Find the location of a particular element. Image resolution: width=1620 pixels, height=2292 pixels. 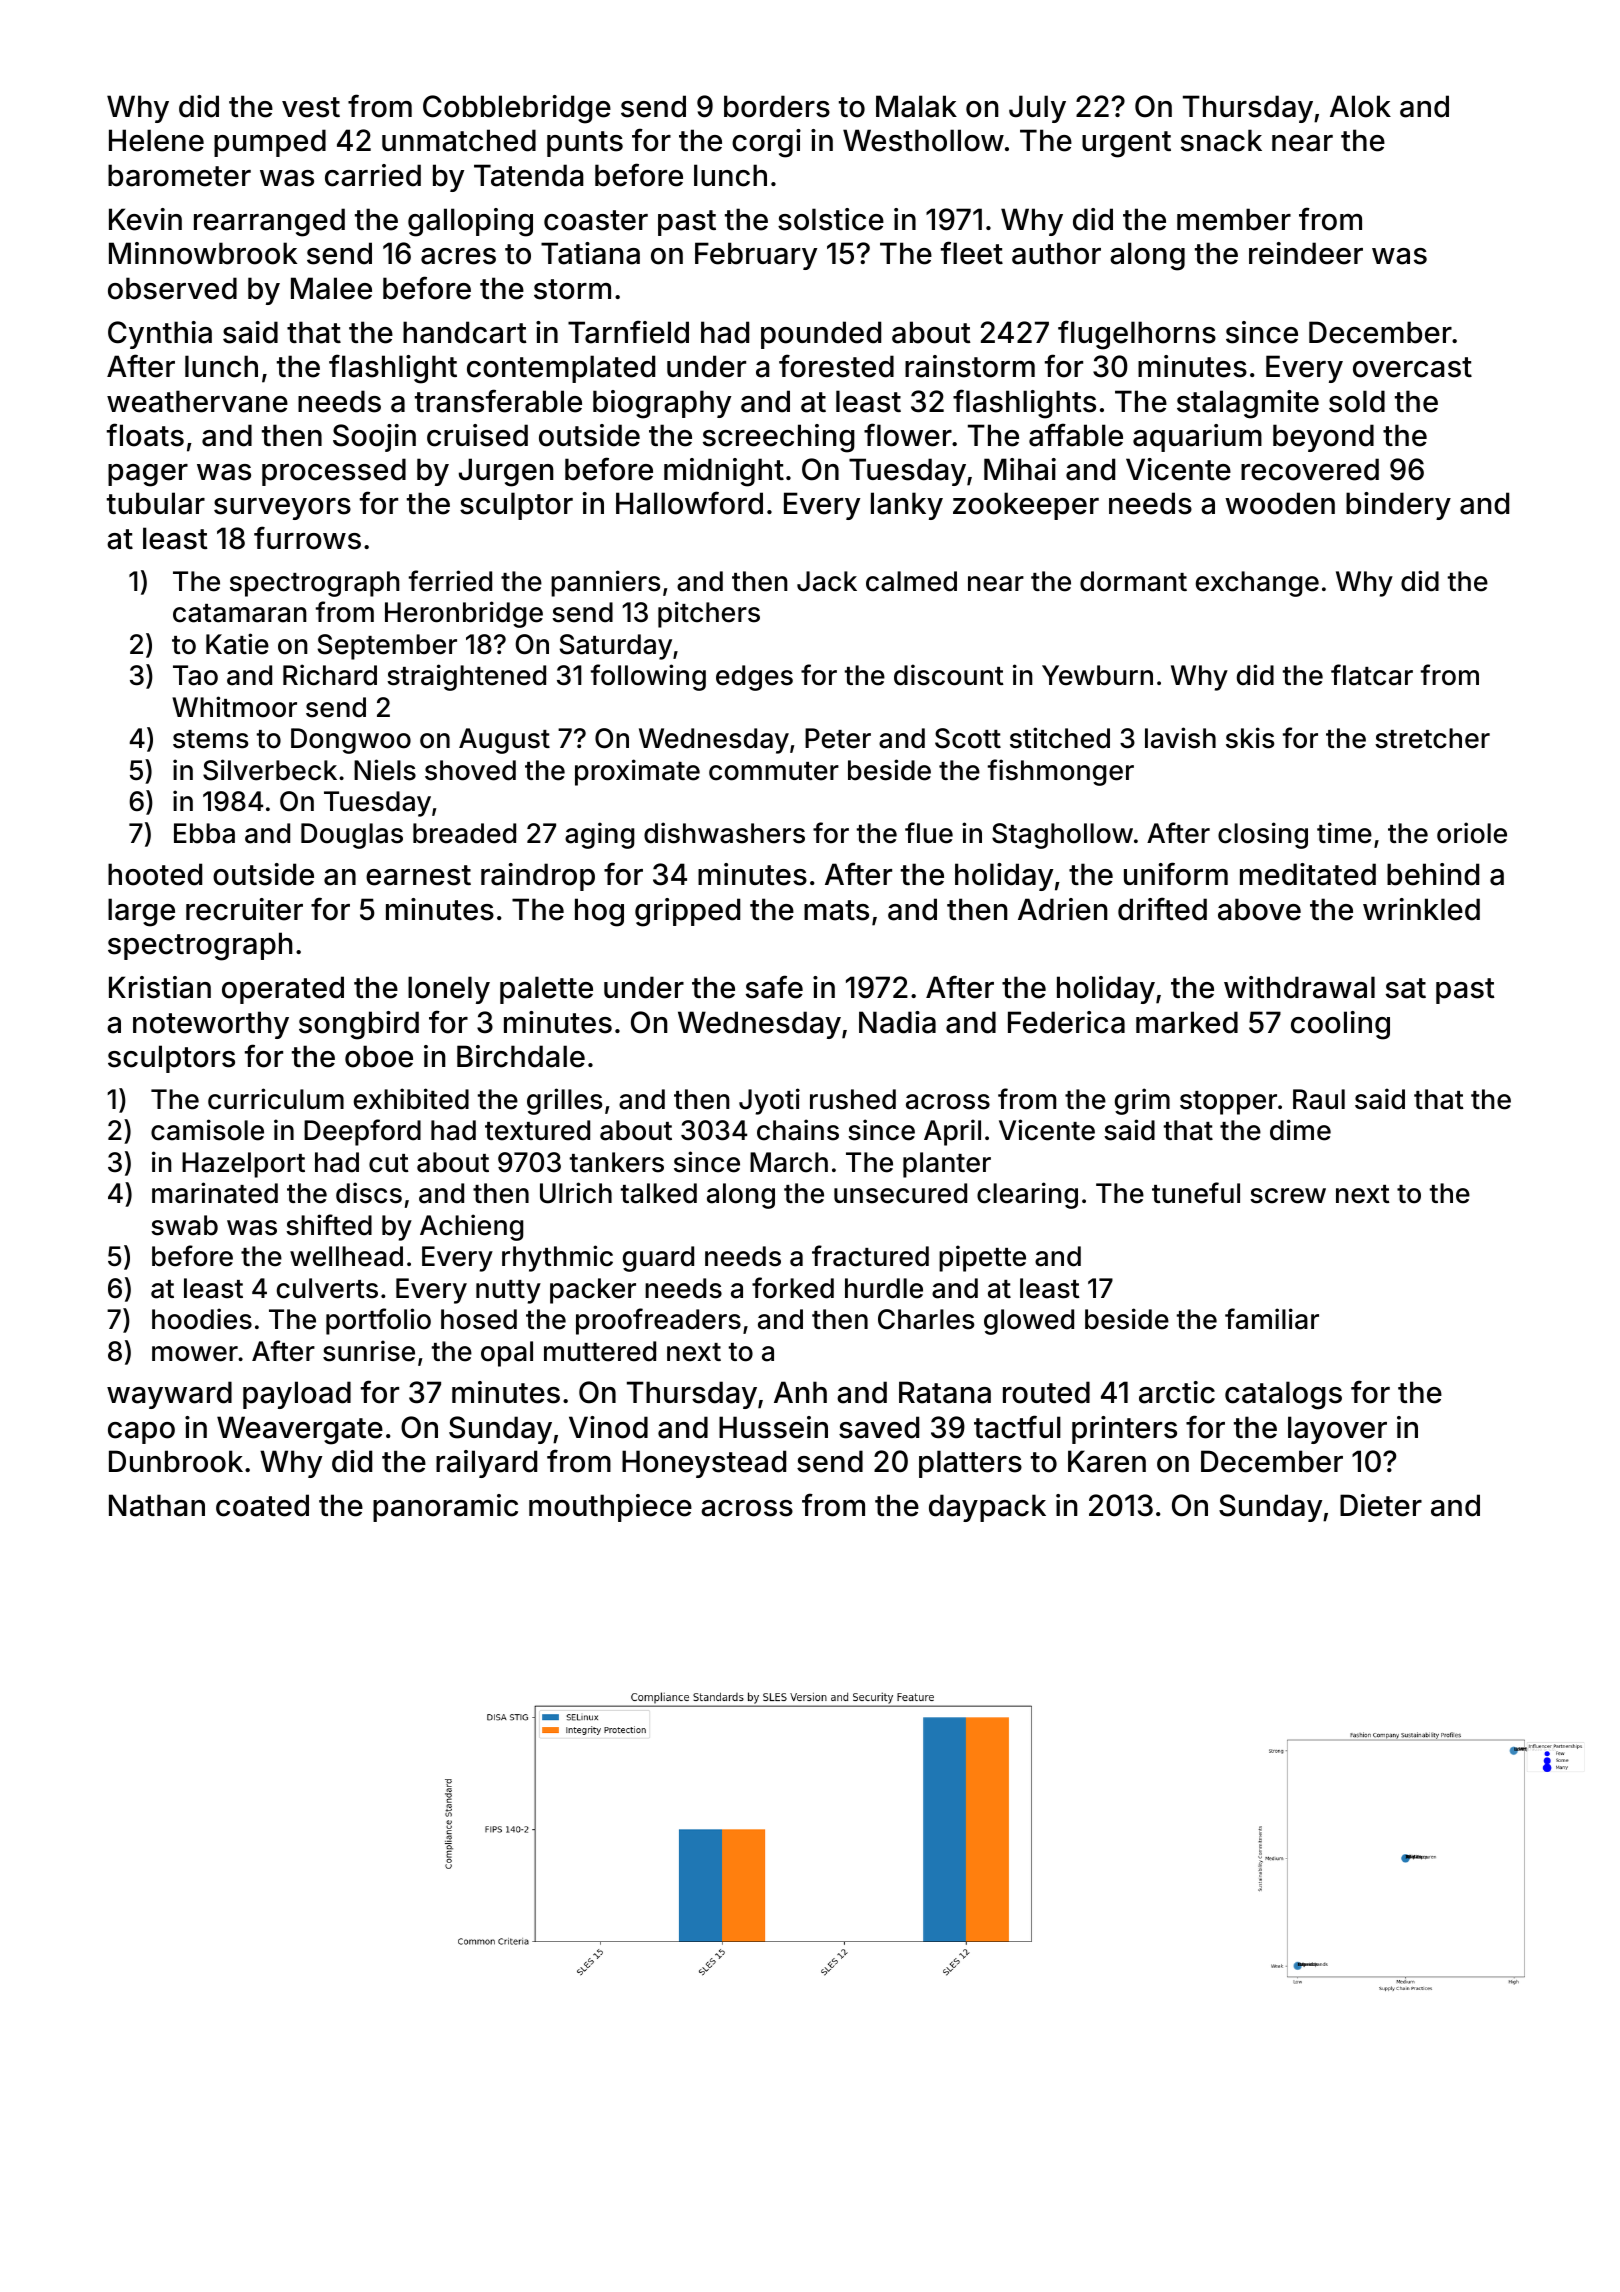

punts is located at coordinates (585, 144).
